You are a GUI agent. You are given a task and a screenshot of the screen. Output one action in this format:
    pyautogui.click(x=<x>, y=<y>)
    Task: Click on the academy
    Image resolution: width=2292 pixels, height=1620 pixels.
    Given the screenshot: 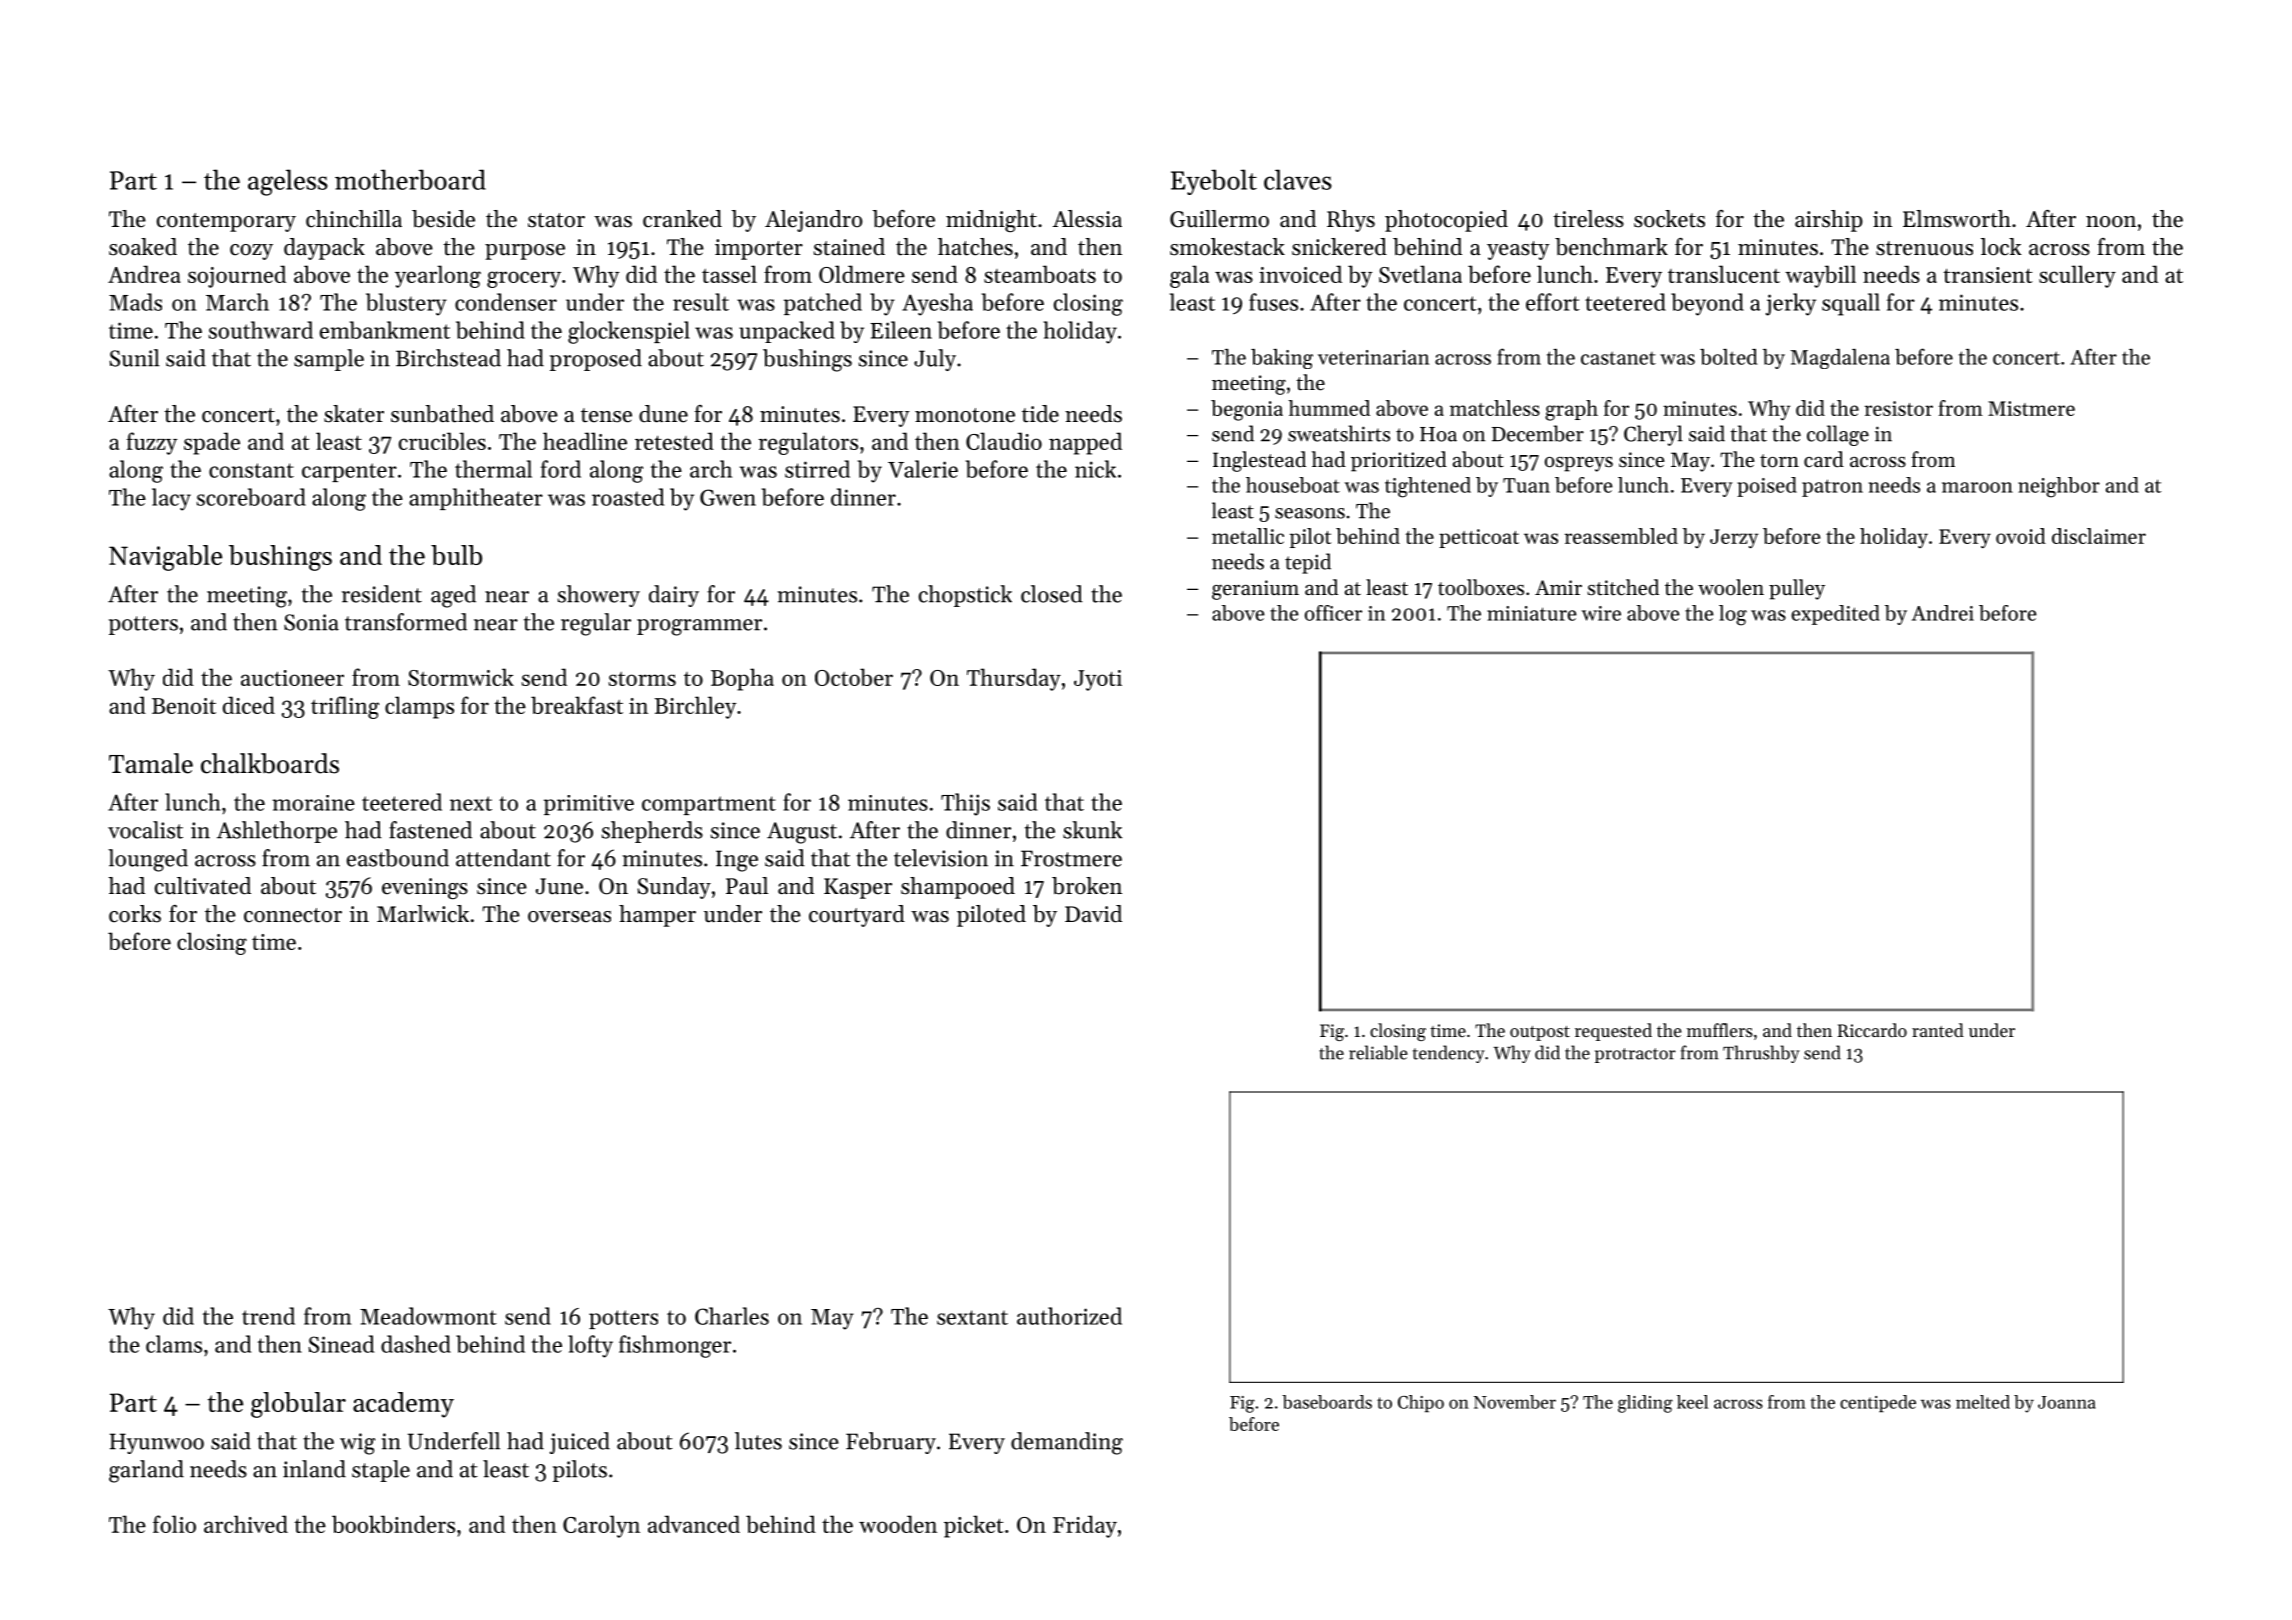 What is the action you would take?
    pyautogui.click(x=403, y=1405)
